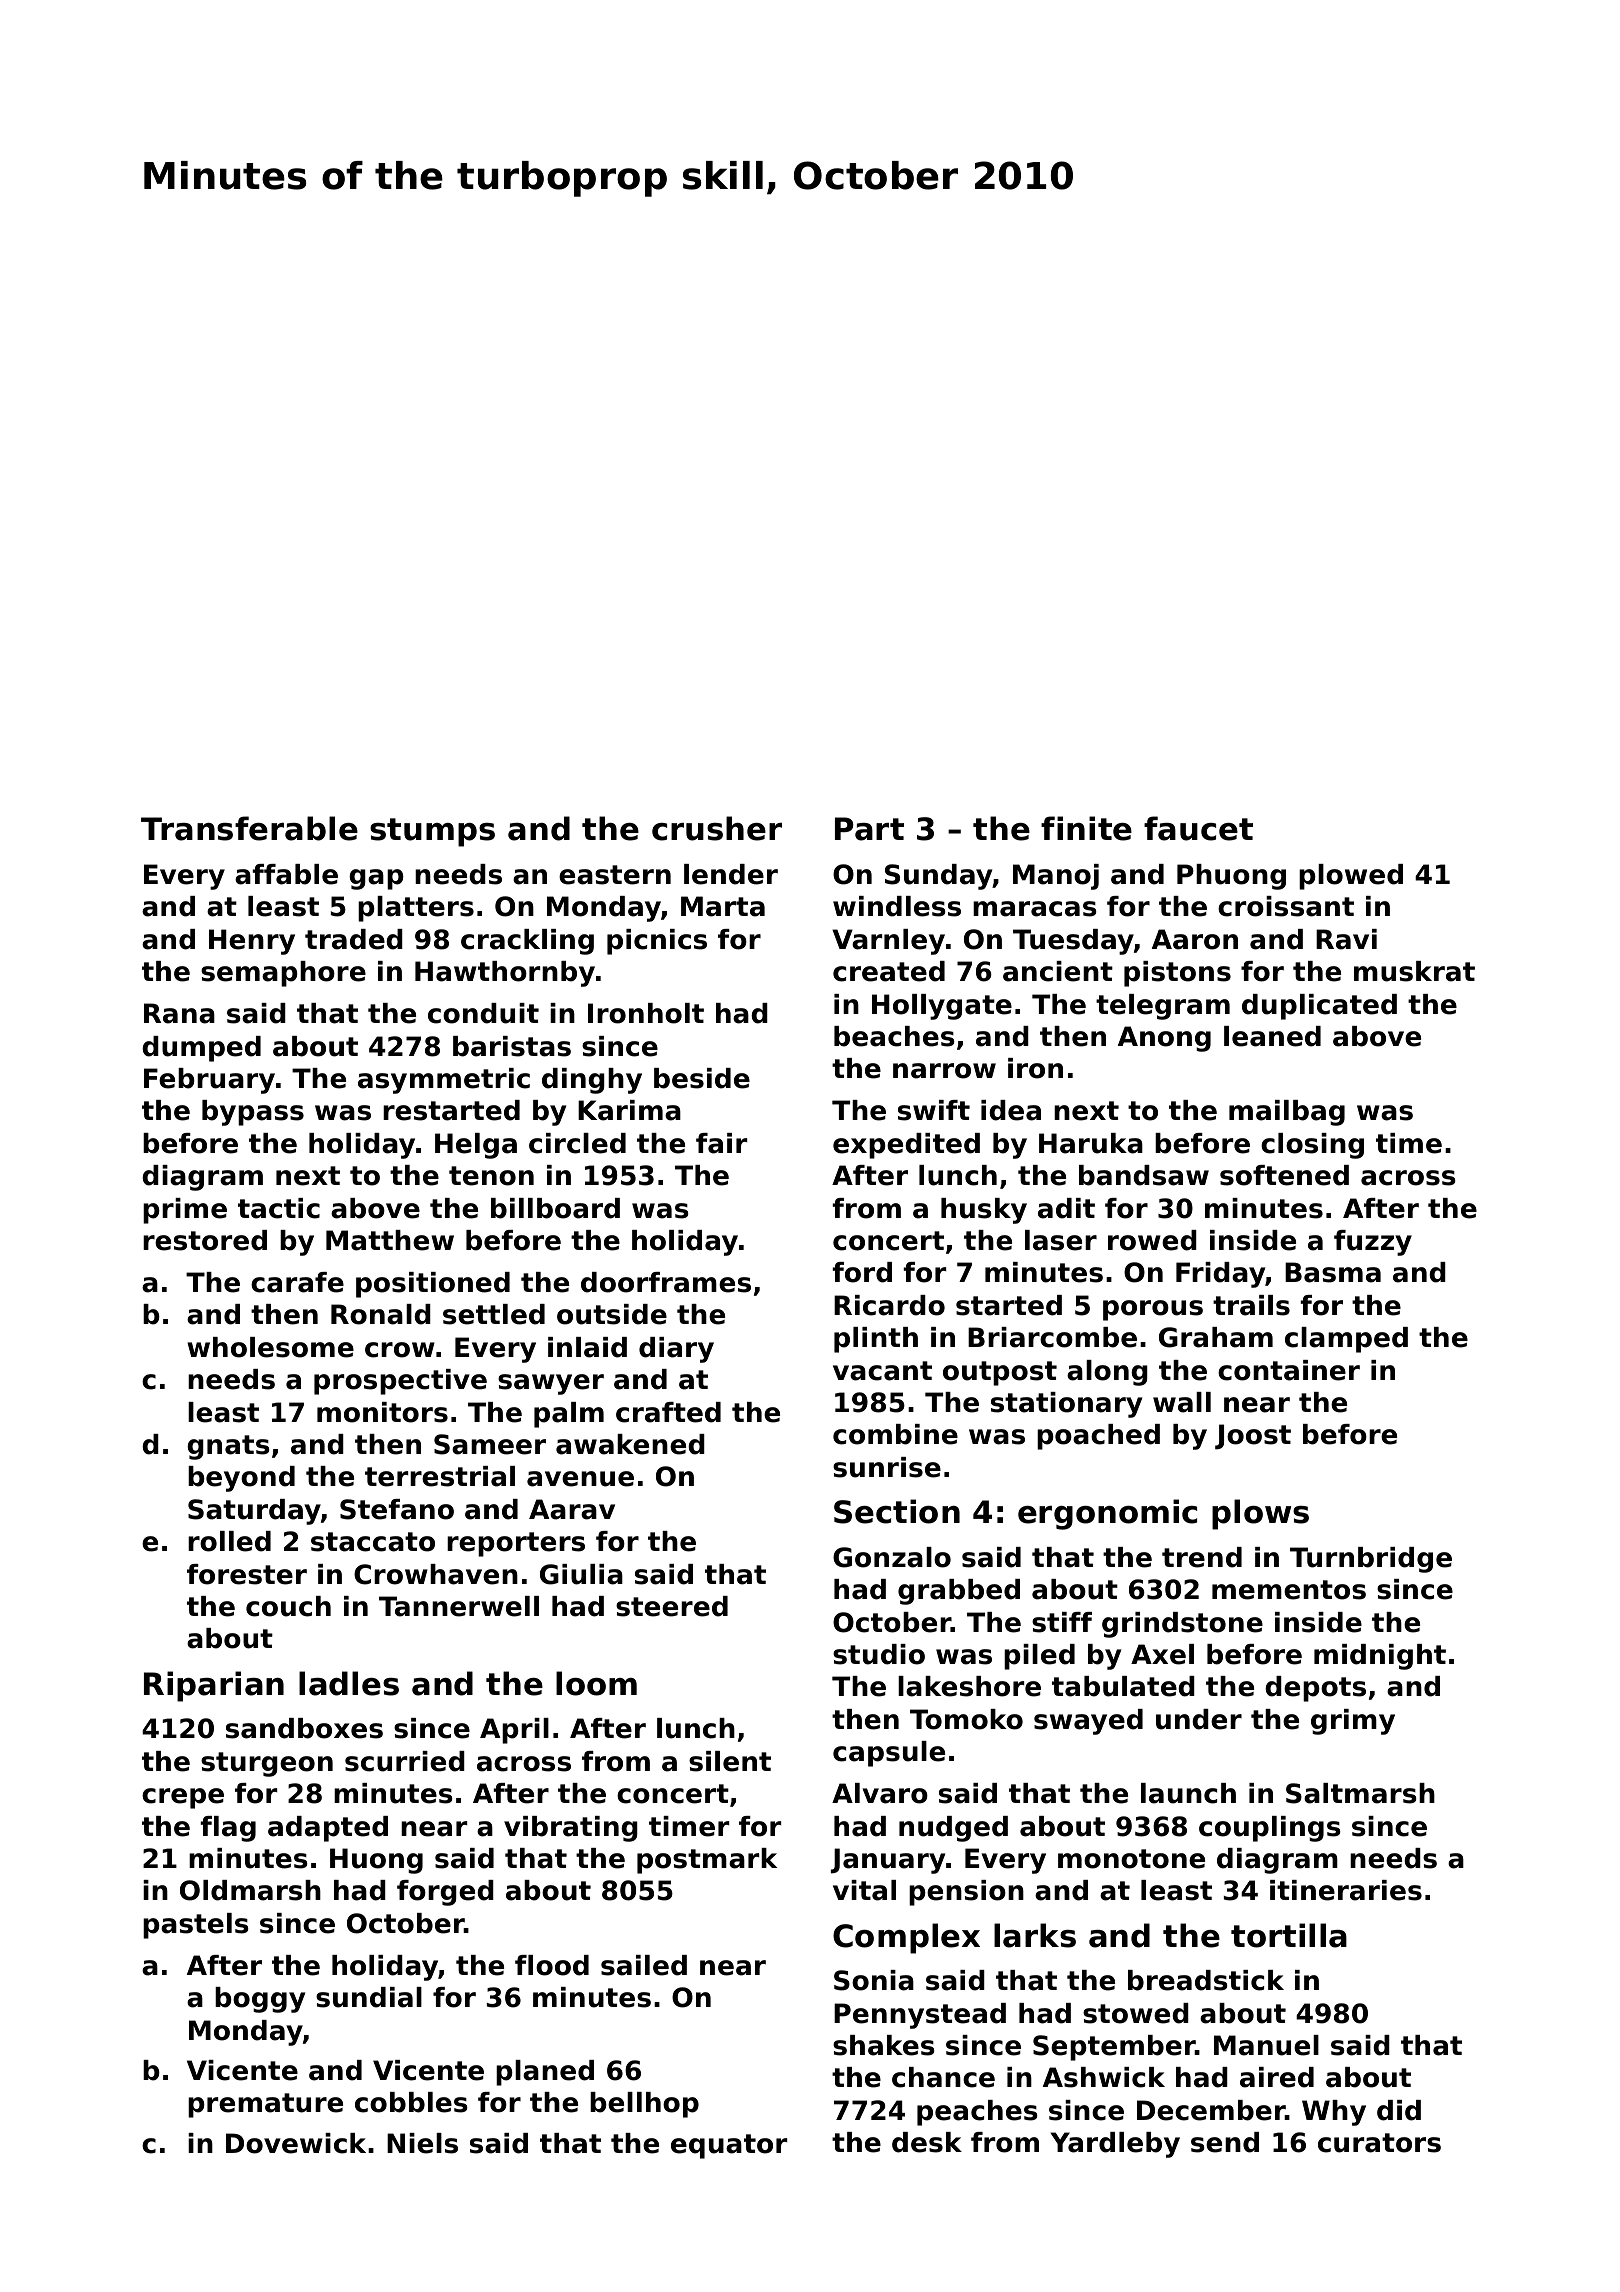  I want to click on fuzzy, so click(1373, 1243).
